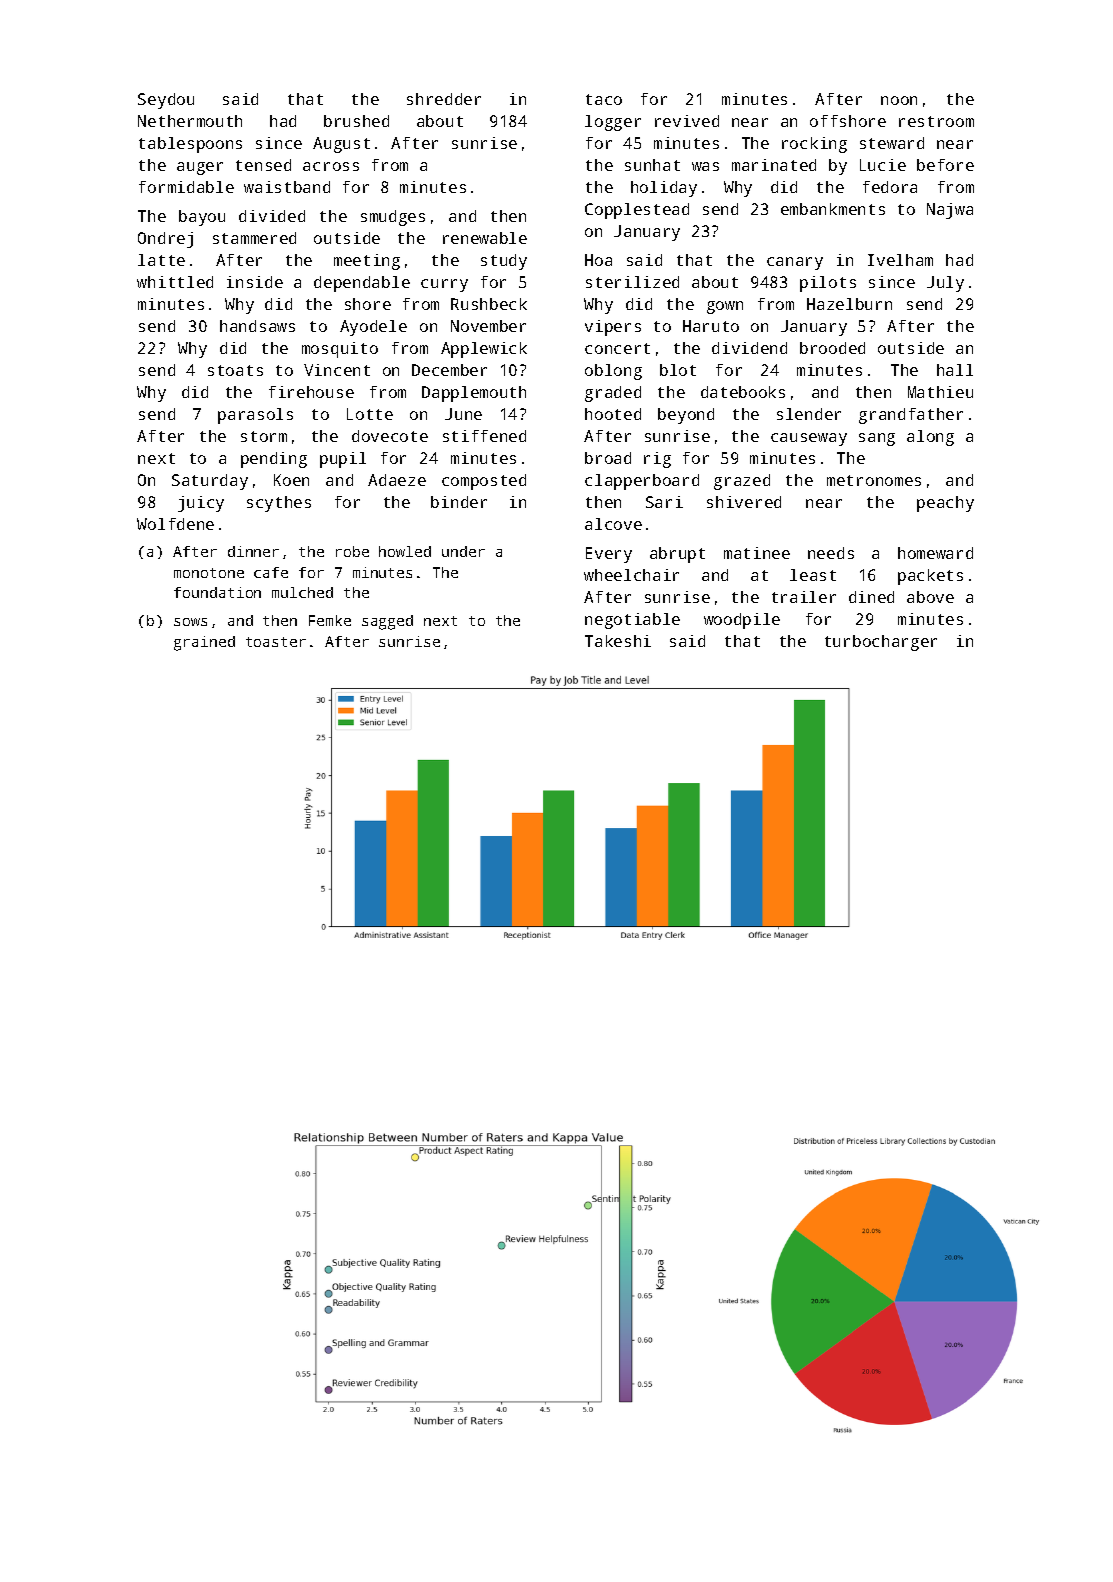 Image resolution: width=1113 pixels, height=1582 pixels. What do you see at coordinates (444, 99) in the image?
I see `shredder` at bounding box center [444, 99].
